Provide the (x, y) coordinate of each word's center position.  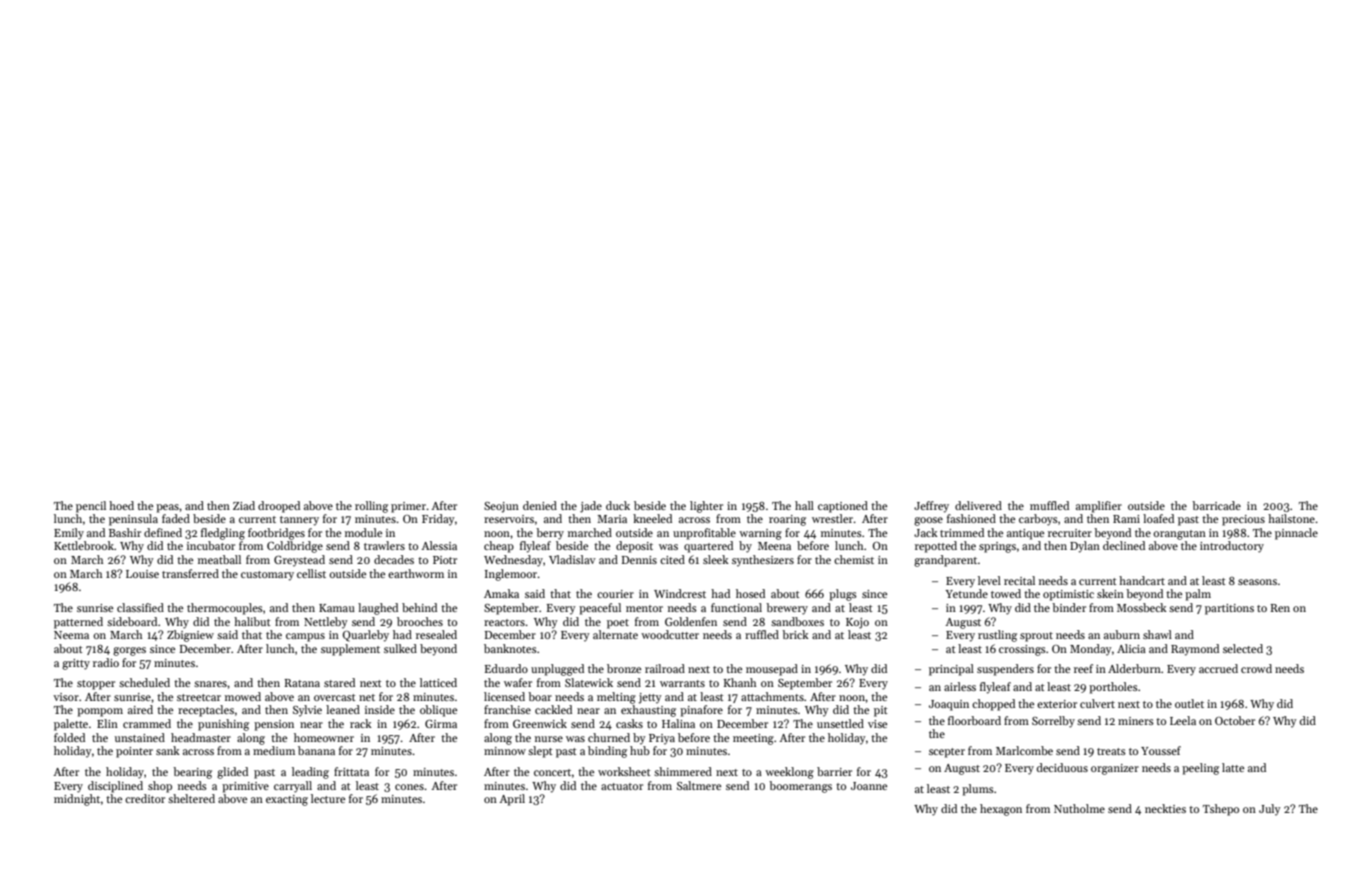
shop (160, 787)
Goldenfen (691, 621)
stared (339, 682)
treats (1111, 751)
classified (140, 607)
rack (361, 723)
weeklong (789, 773)
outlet (1189, 703)
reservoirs (509, 519)
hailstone (1291, 518)
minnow (505, 751)
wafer (518, 682)
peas (167, 508)
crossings (1022, 650)
